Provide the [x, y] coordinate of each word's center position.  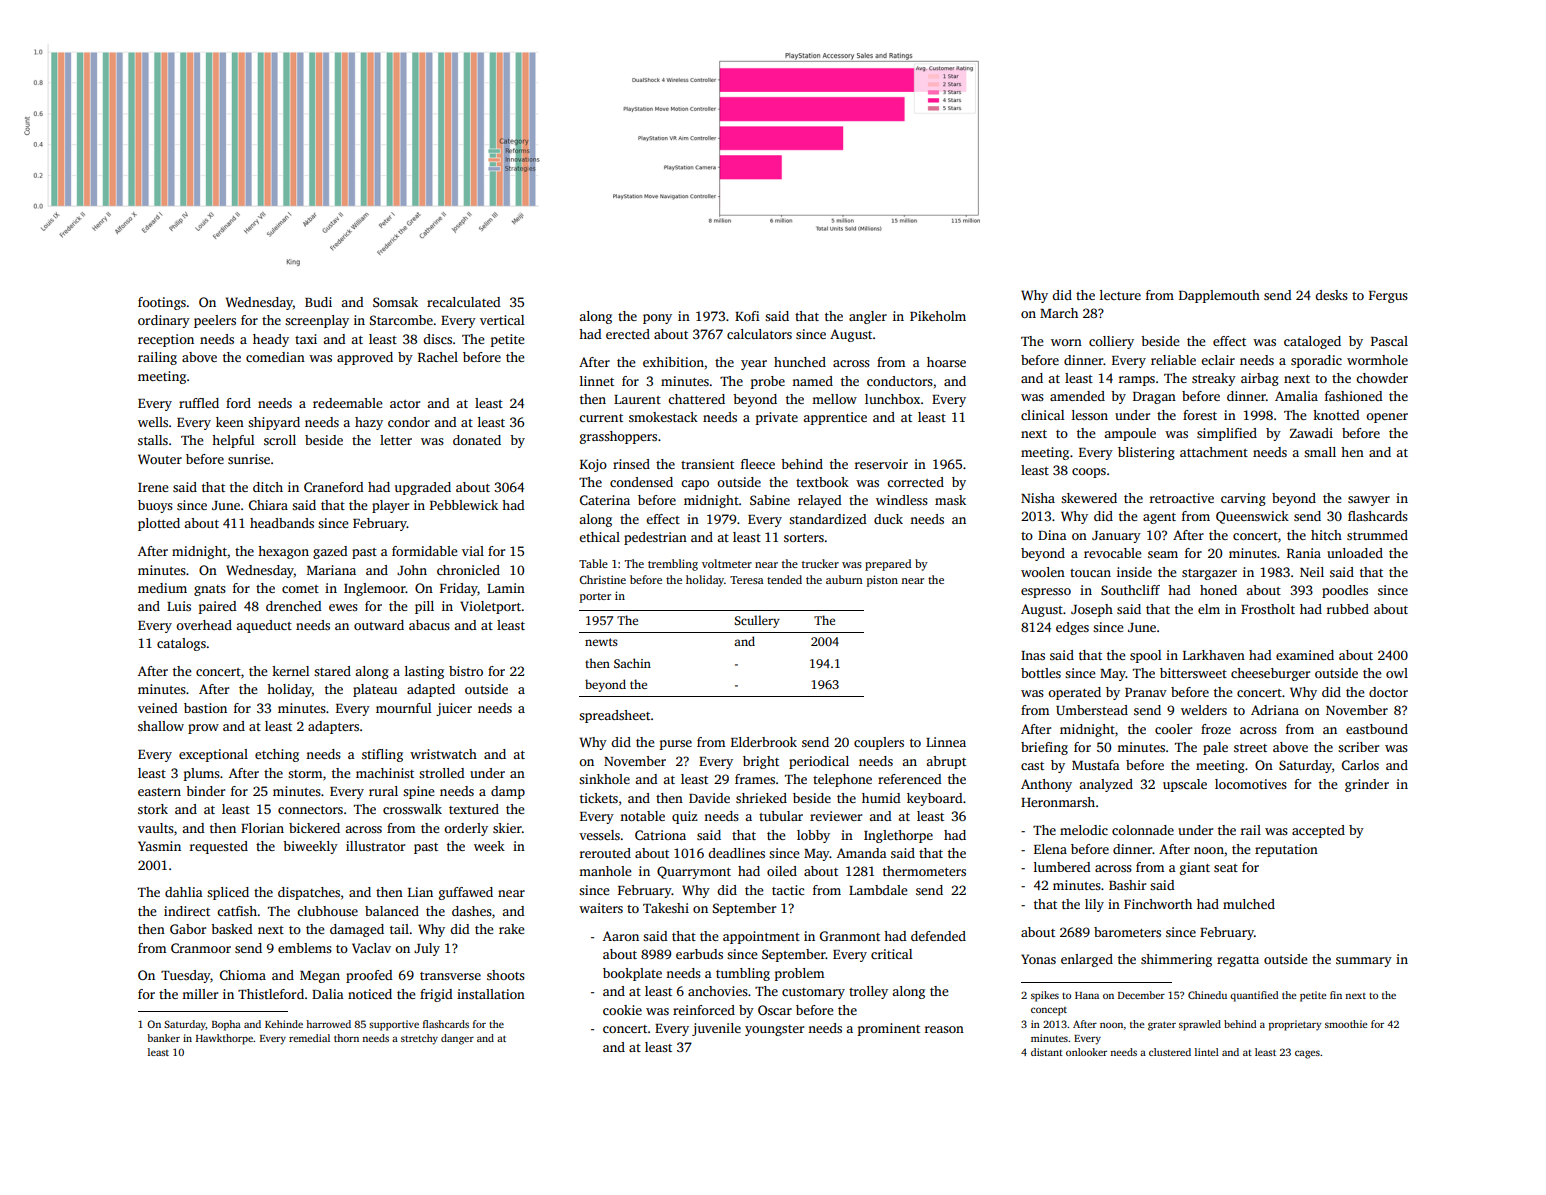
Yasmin [159, 846]
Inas [1033, 655]
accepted [1318, 831]
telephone [842, 780]
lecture [1120, 295]
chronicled [468, 570]
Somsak [395, 302]
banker [163, 1038]
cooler [1173, 729]
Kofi [747, 316]
